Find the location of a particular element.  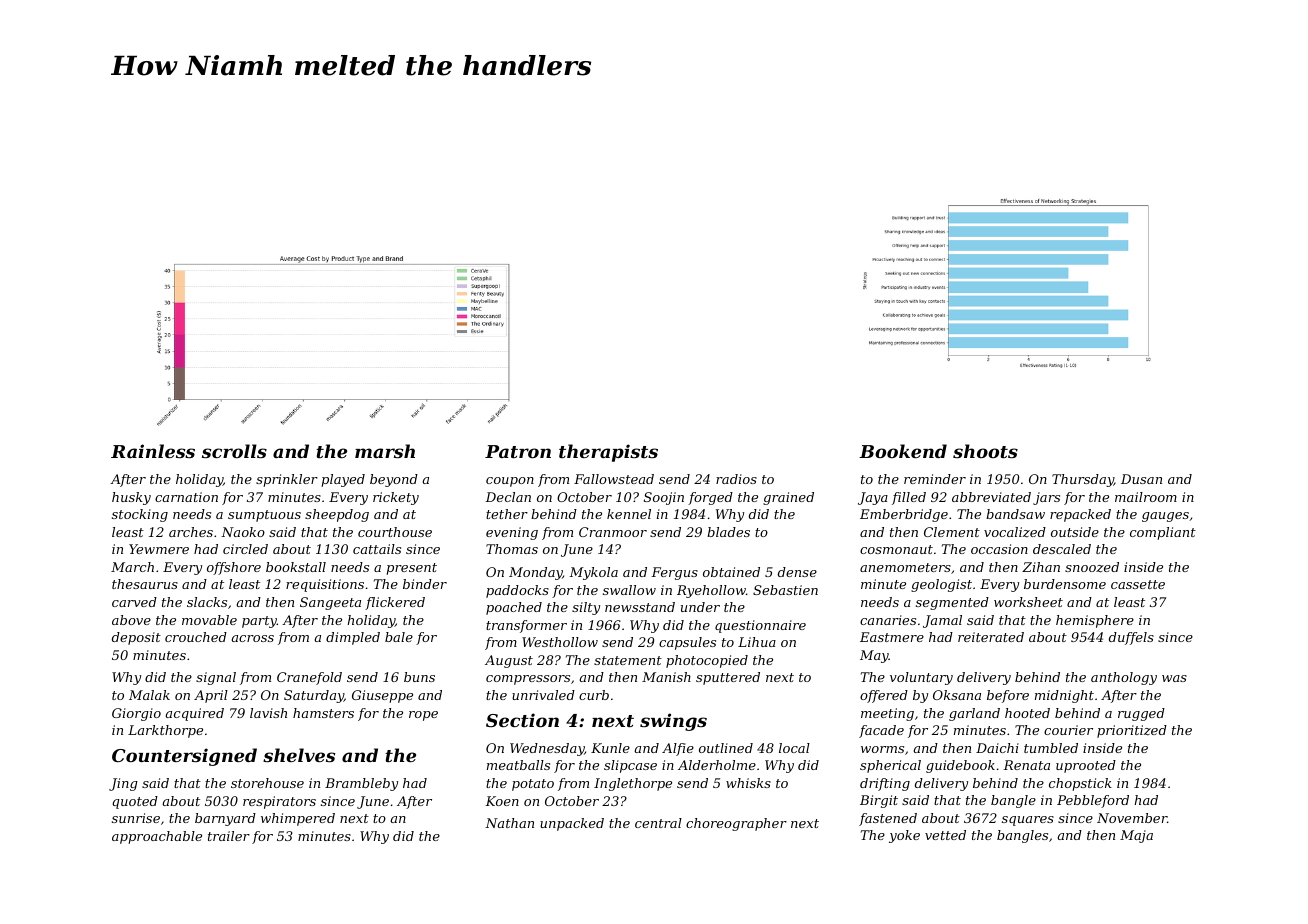

bookstall is located at coordinates (296, 567).
